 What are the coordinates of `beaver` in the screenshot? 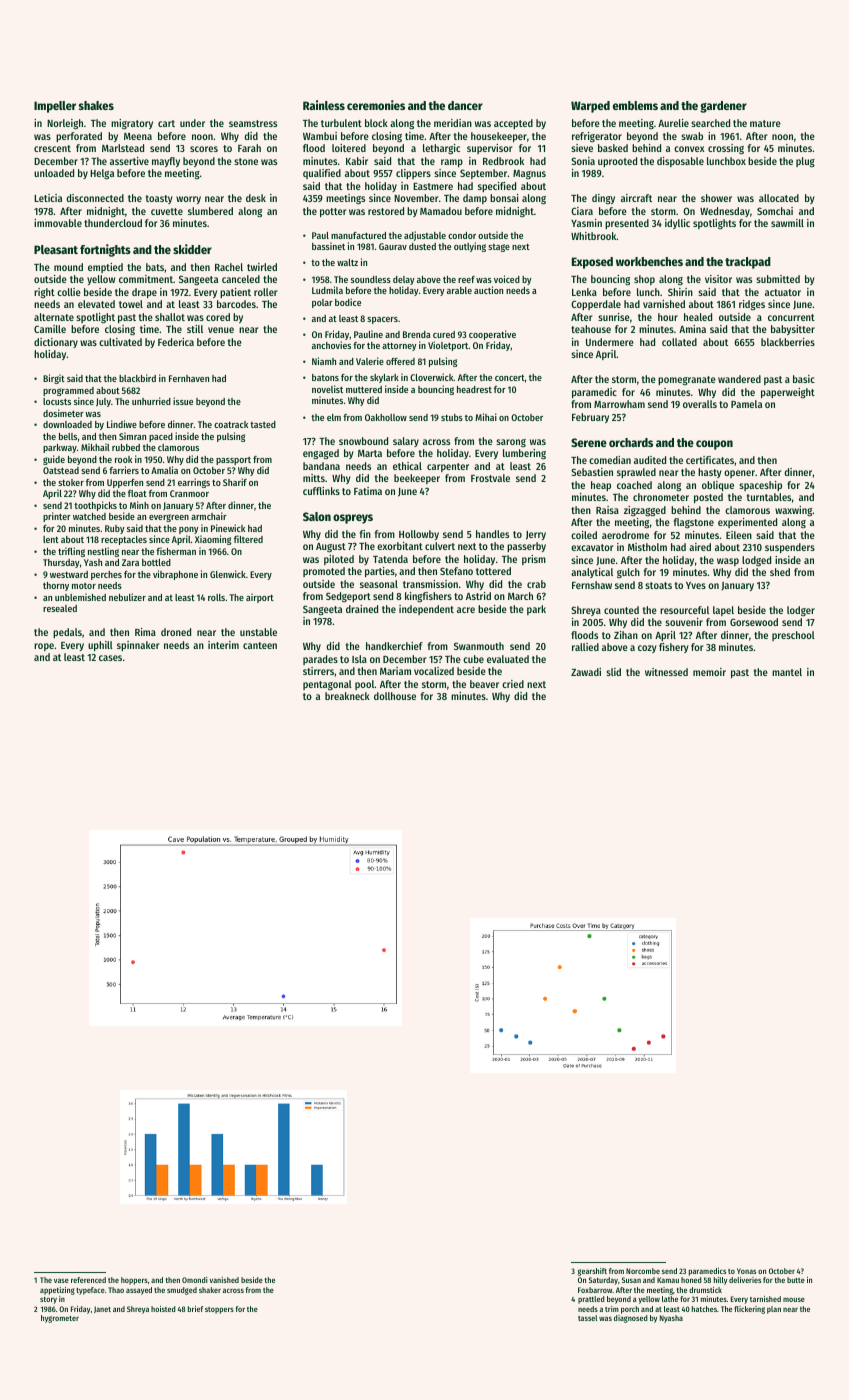 It's located at (484, 684).
